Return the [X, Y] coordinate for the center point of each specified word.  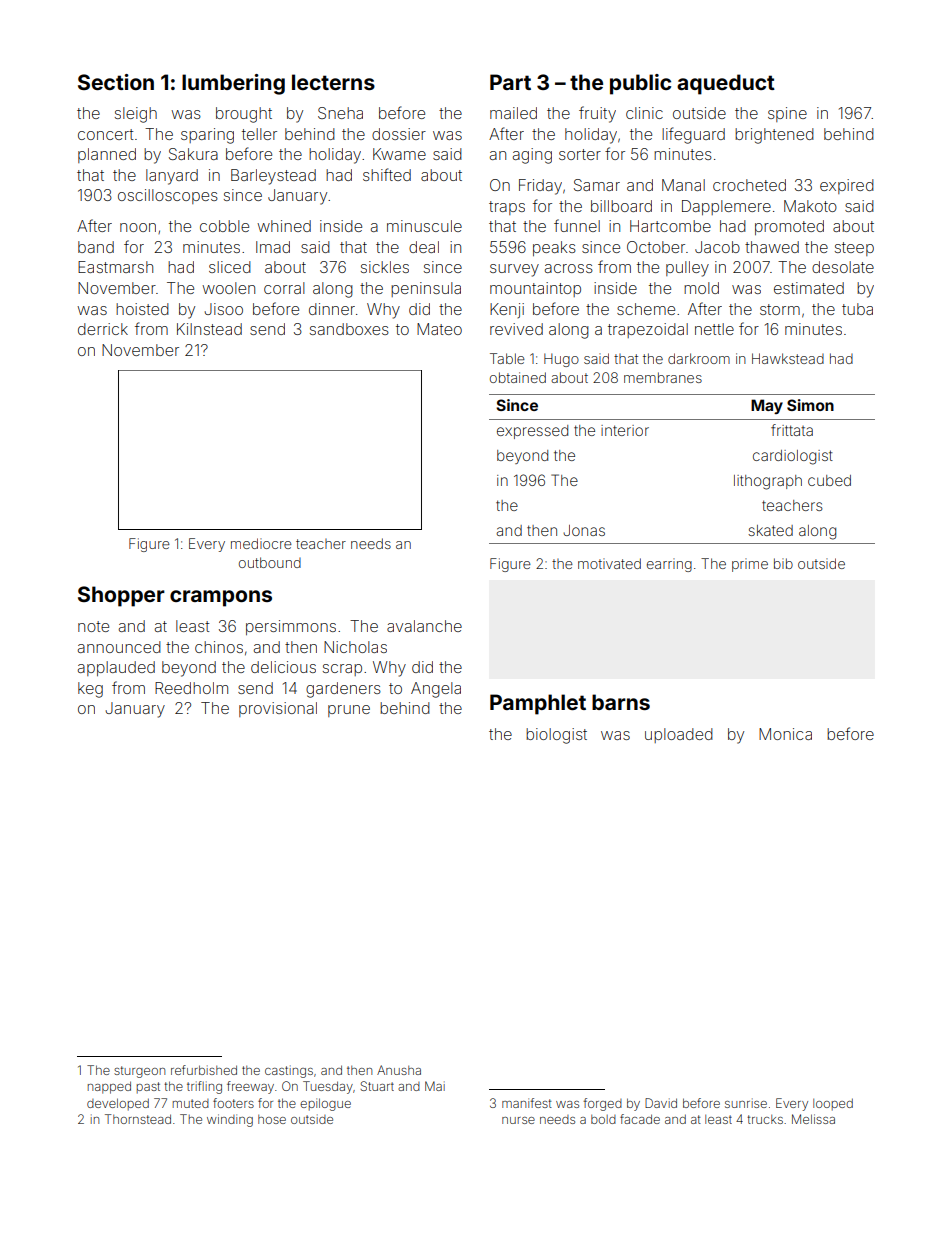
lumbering [233, 84]
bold [603, 1119]
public [640, 84]
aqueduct [726, 84]
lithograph [768, 482]
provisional [278, 709]
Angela [436, 690]
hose [272, 1119]
